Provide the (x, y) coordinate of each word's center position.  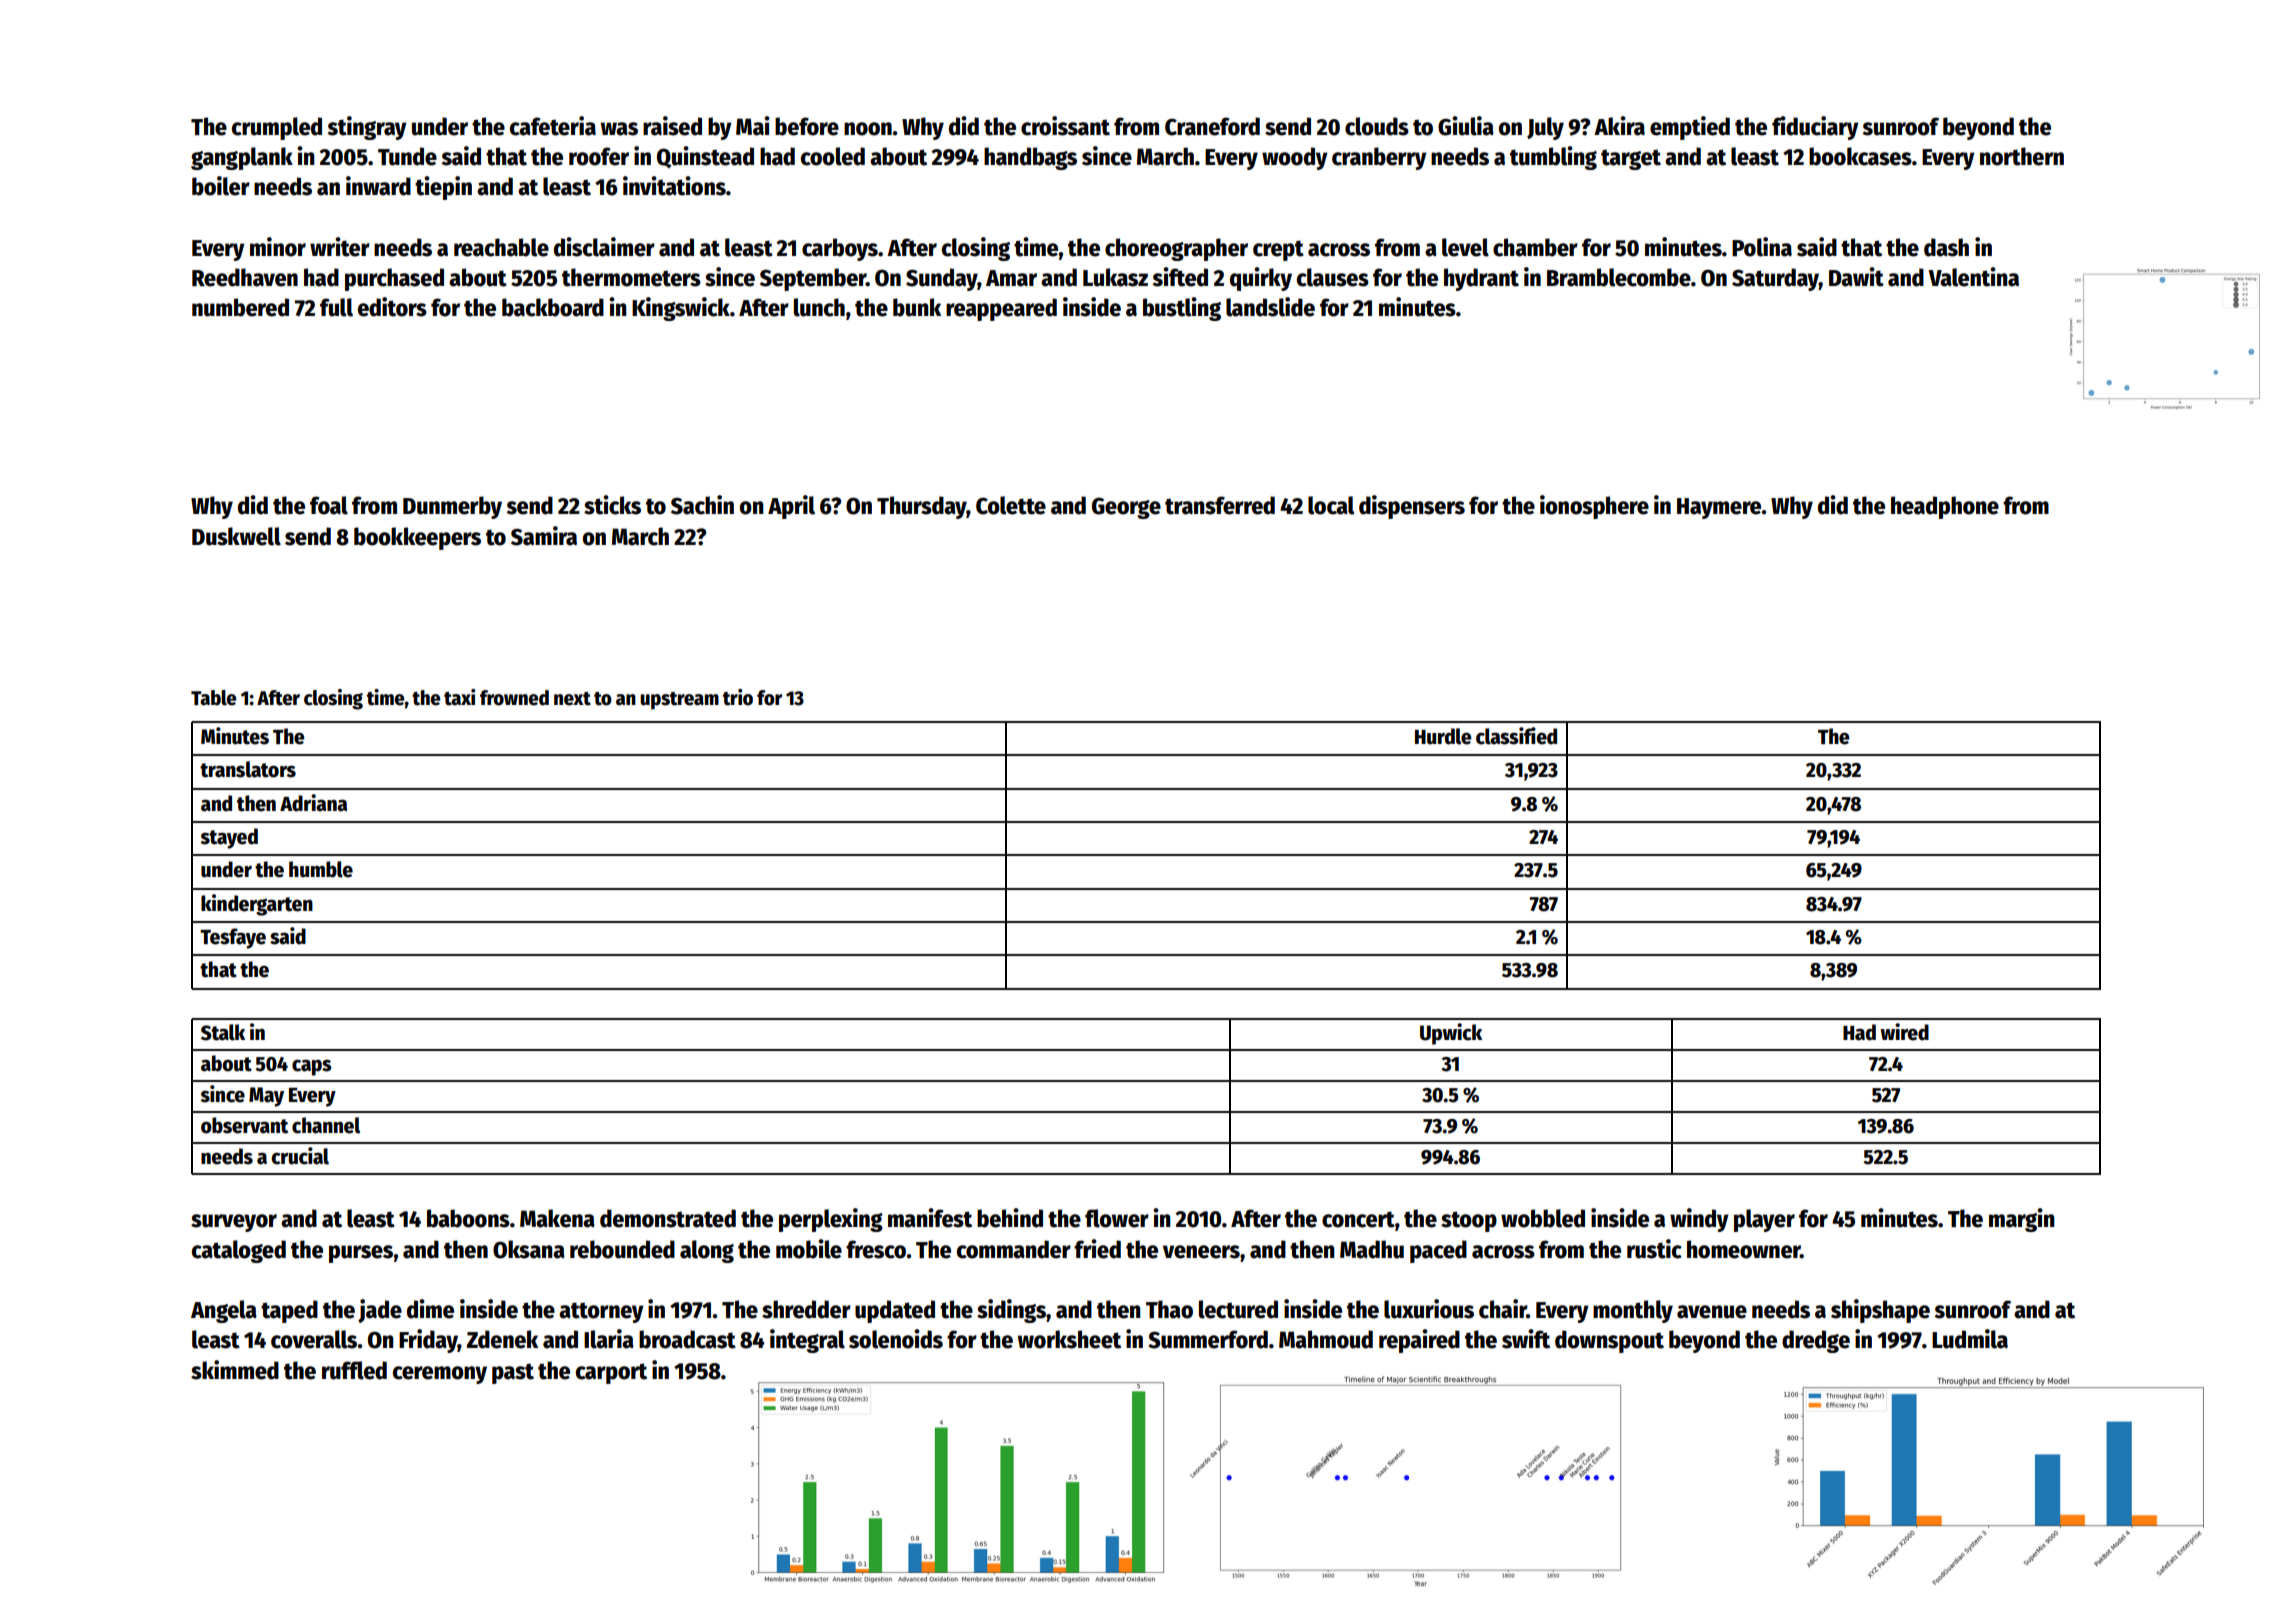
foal (329, 505)
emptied (1690, 128)
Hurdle (1443, 736)
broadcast (687, 1339)
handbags (1030, 158)
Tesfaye (233, 938)
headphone (1945, 507)
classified (1516, 736)
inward (378, 186)
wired (1904, 1032)
